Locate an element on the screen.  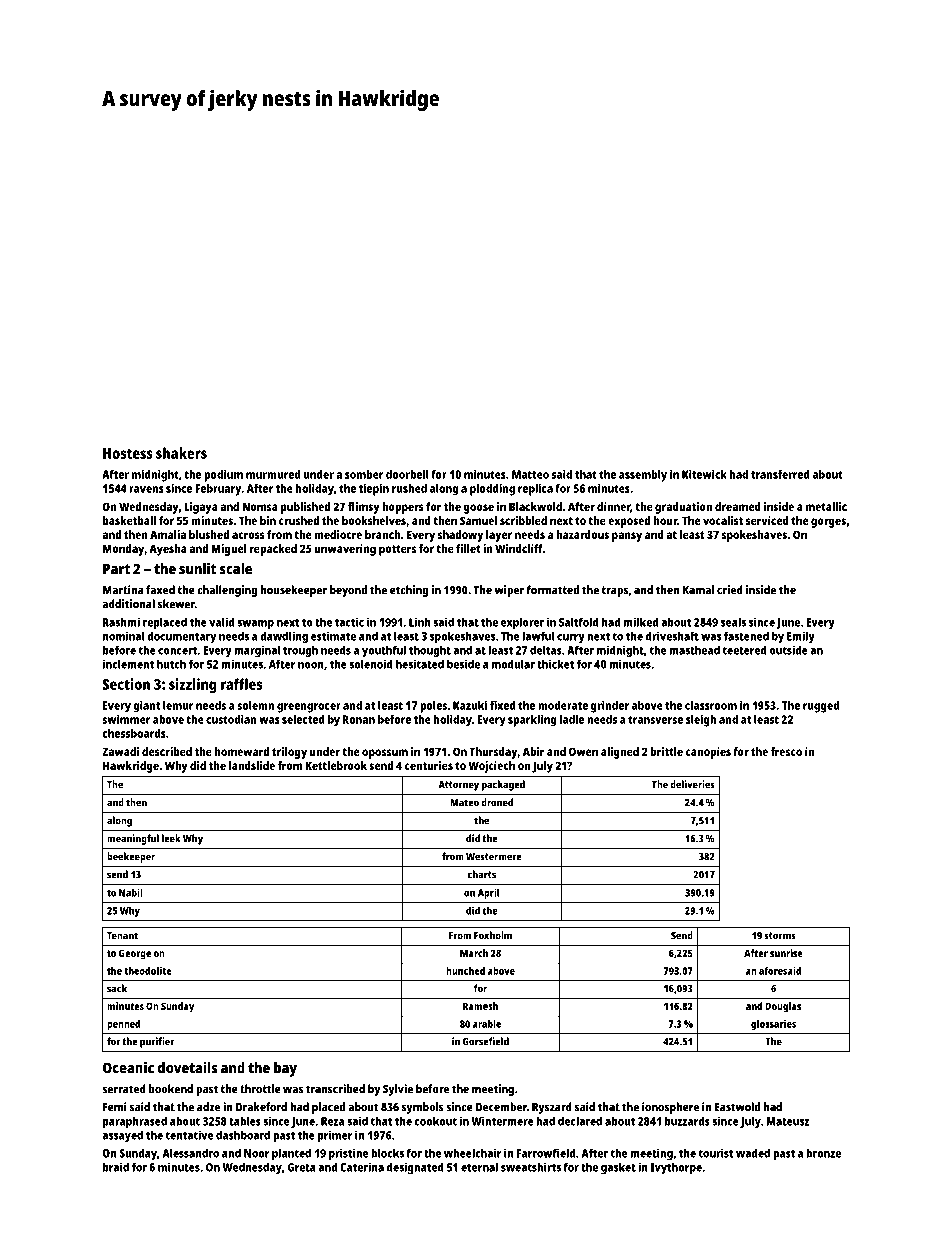
dashboard is located at coordinates (243, 1135).
